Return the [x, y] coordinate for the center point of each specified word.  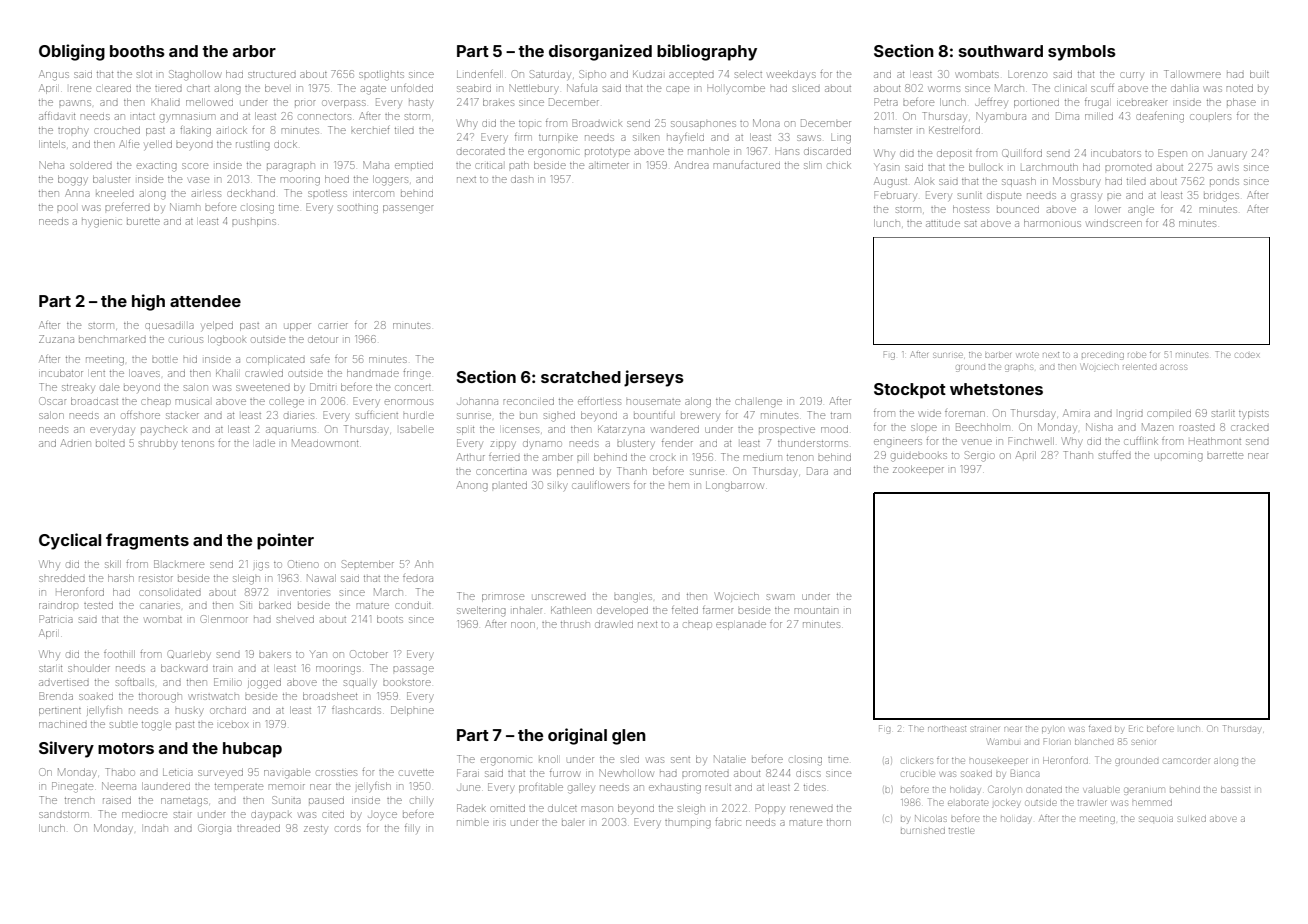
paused [326, 800]
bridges [1221, 196]
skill [113, 564]
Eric [1136, 728]
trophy [73, 132]
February [895, 196]
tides [815, 787]
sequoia [1156, 819]
